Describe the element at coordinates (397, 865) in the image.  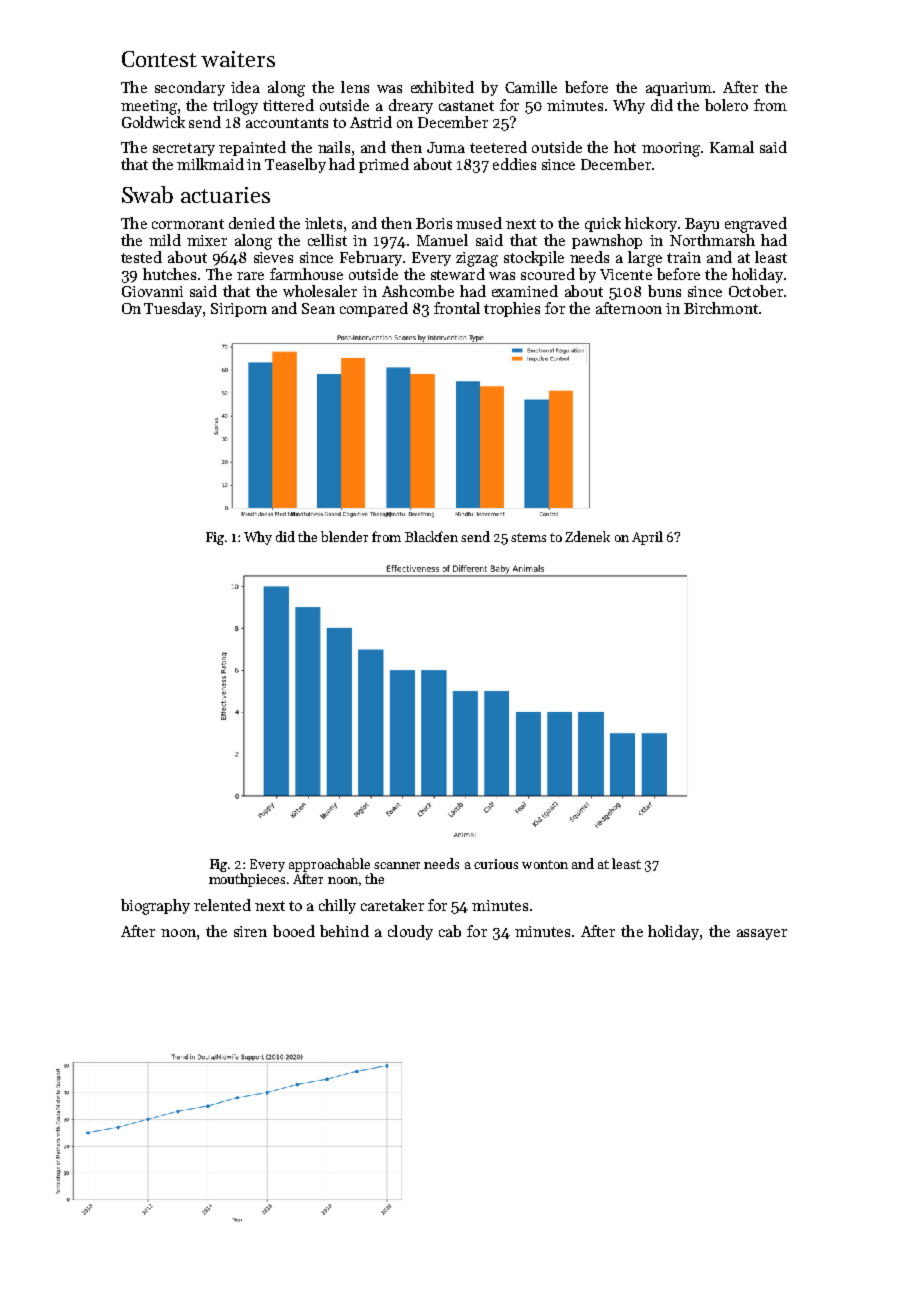
I see `scanner` at that location.
